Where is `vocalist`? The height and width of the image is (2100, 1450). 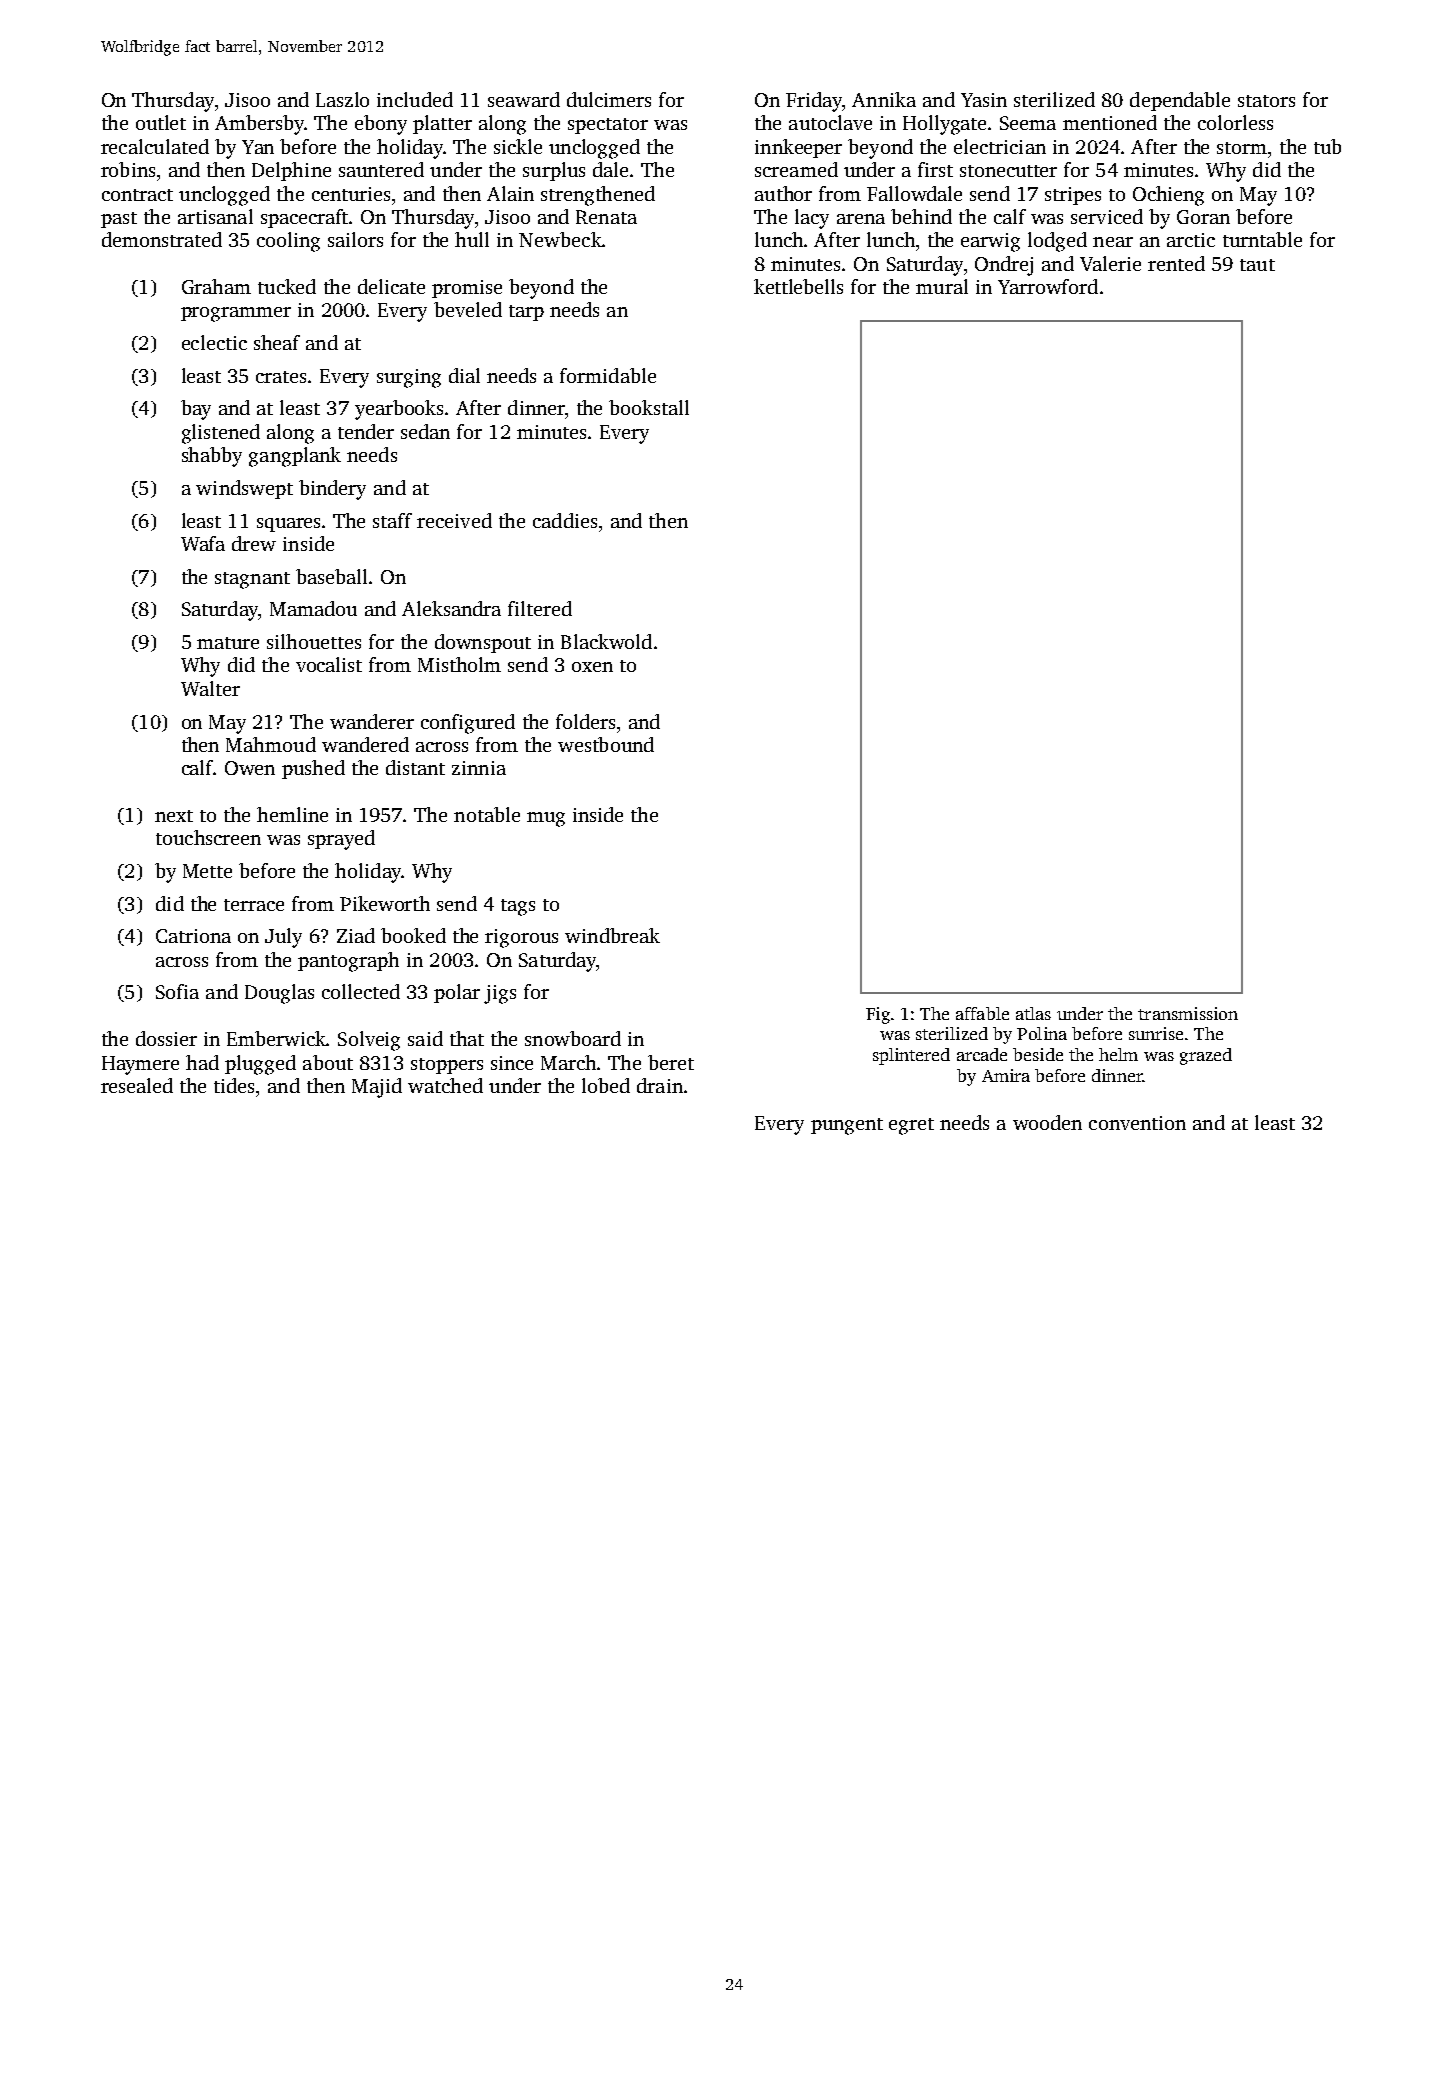
vocalist is located at coordinates (329, 664).
